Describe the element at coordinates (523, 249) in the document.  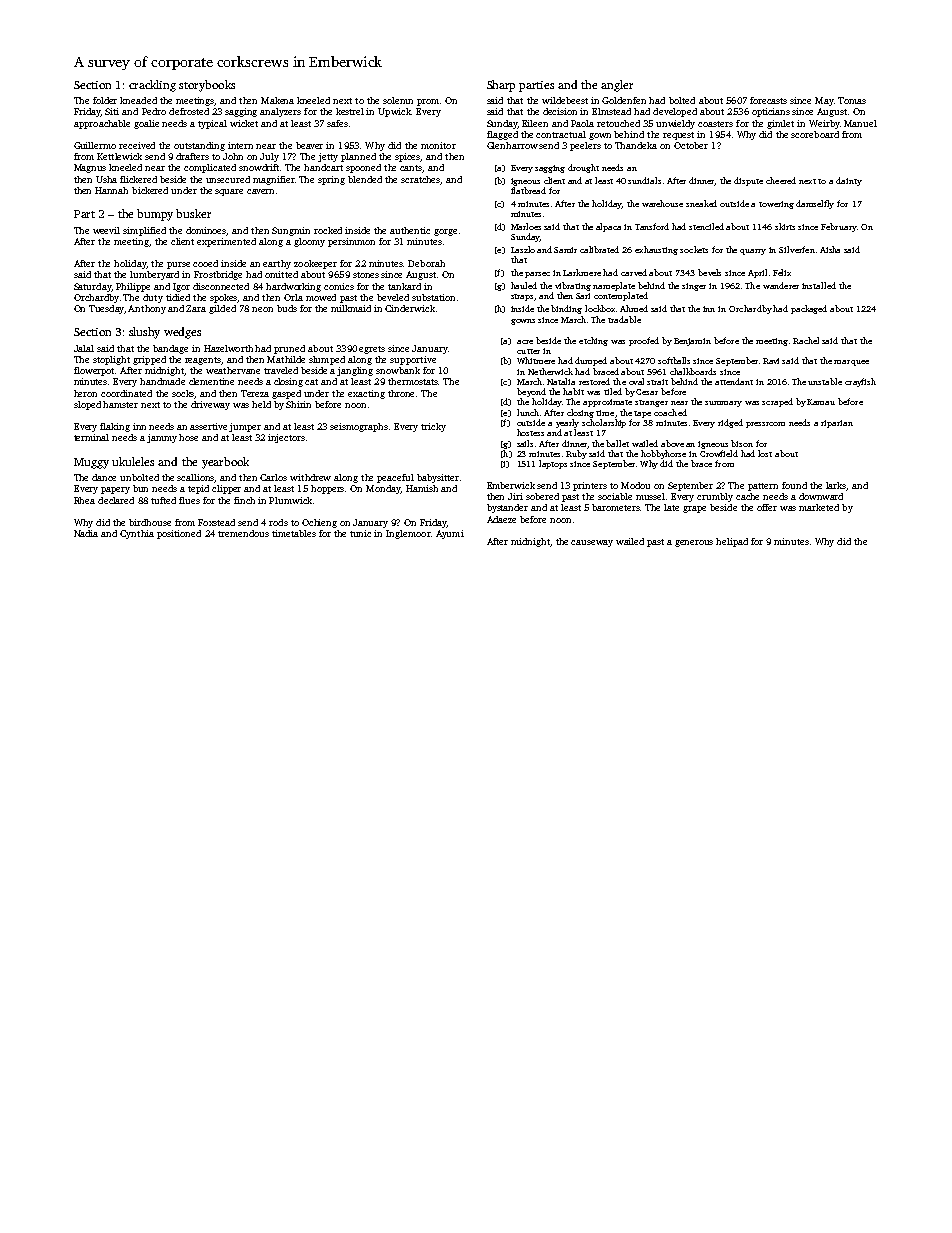
I see `Laszlo` at that location.
